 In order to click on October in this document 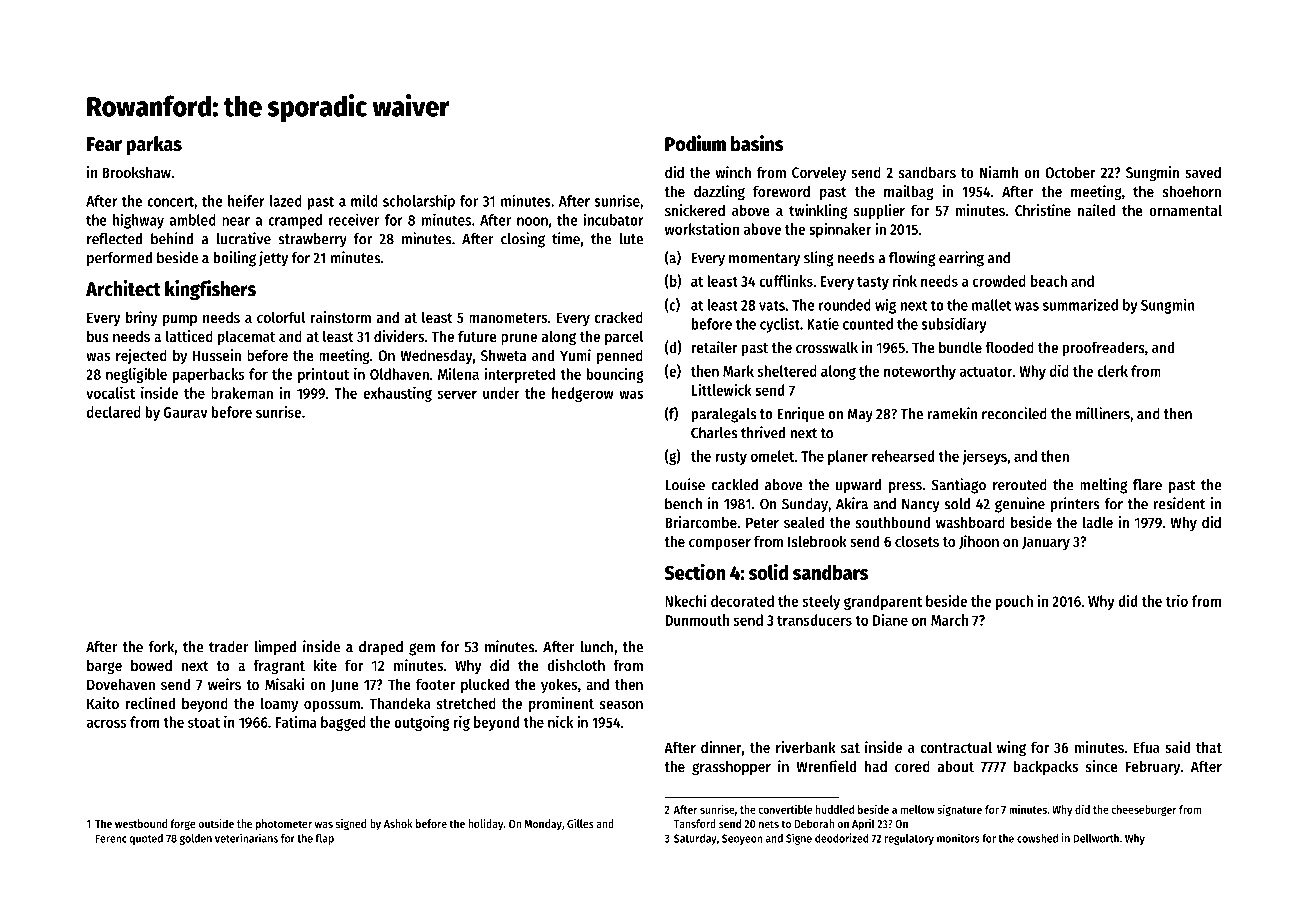, I will do `click(1070, 172)`.
